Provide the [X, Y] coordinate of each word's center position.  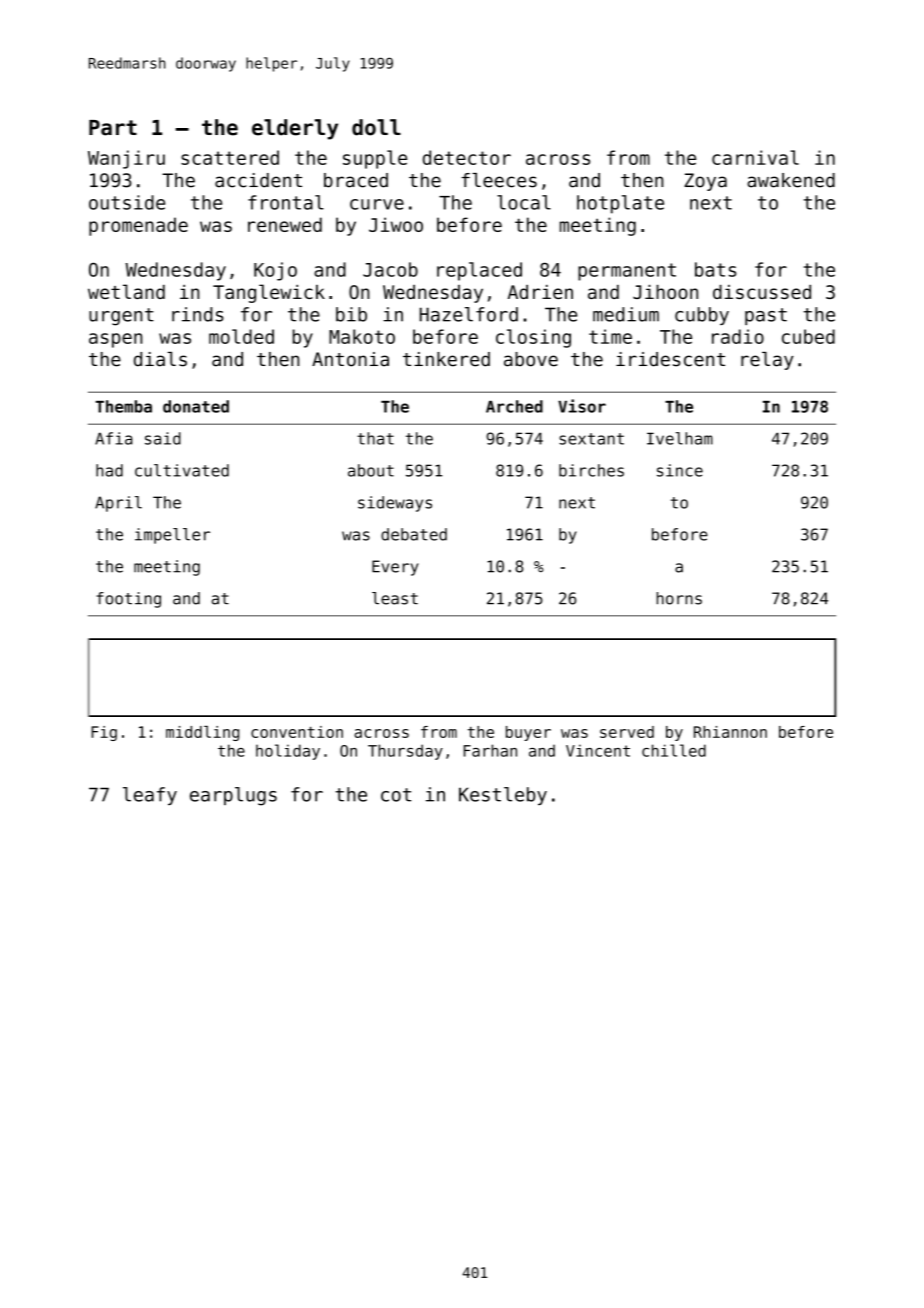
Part [113, 128]
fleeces [499, 180]
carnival [755, 157]
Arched [514, 406]
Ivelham [680, 438]
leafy [150, 796]
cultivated [182, 470]
